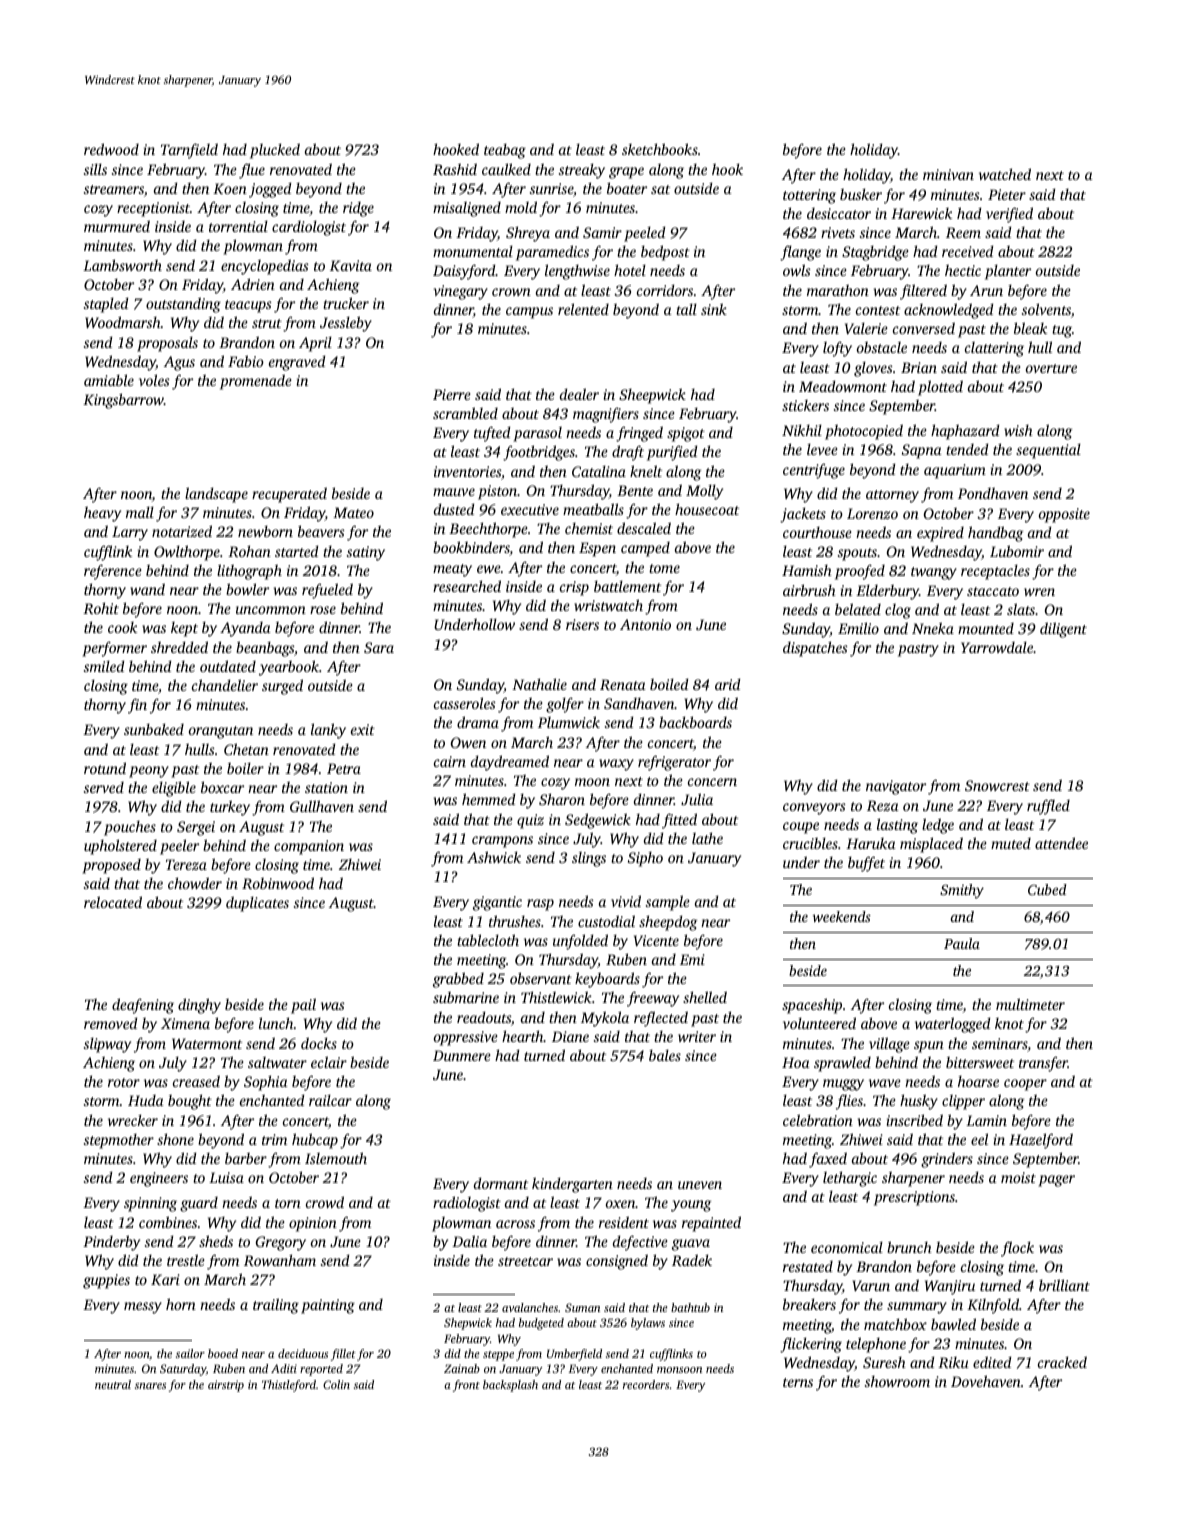 The image size is (1177, 1523). I want to click on Sheepwick, so click(652, 396).
